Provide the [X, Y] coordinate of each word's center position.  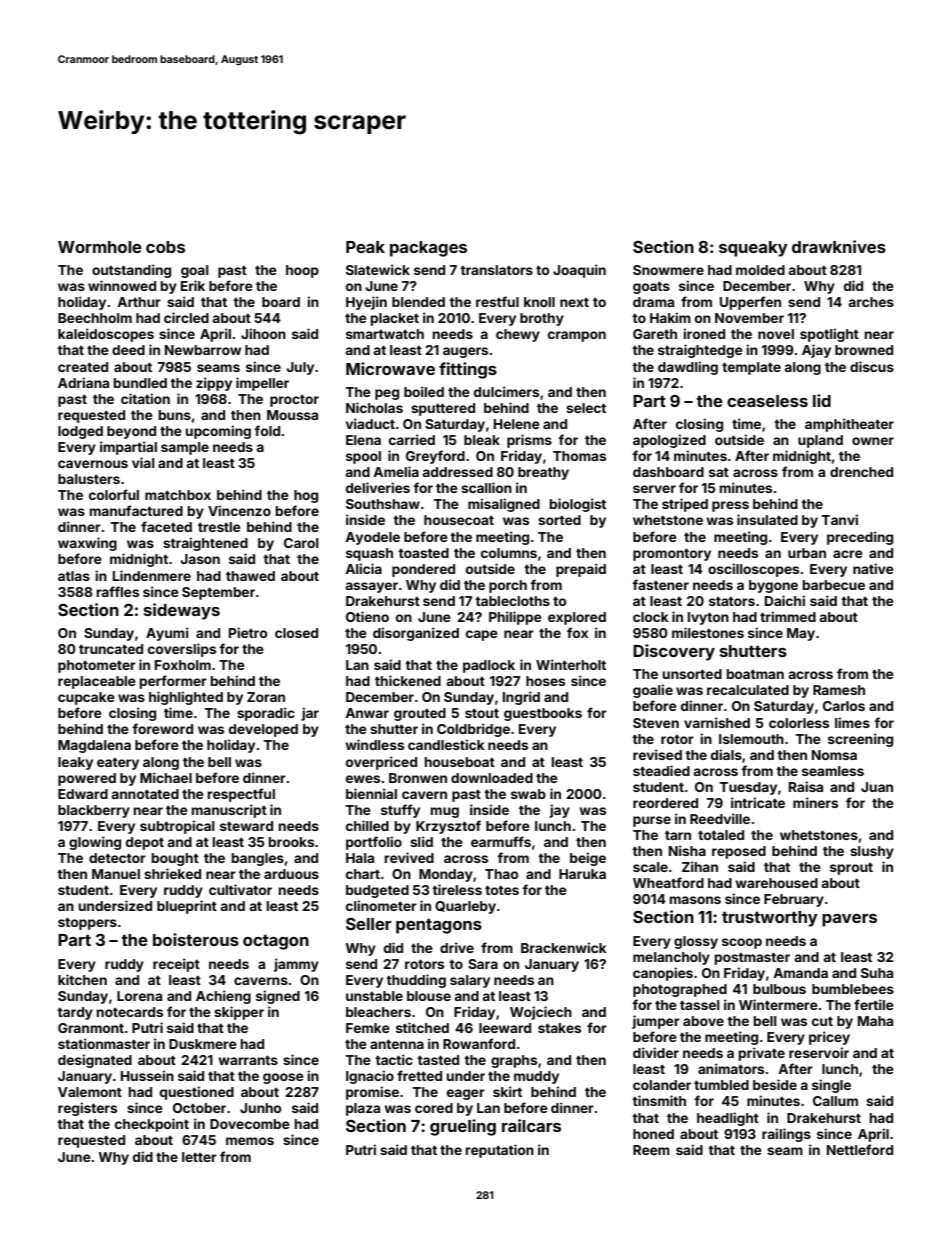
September [218, 593]
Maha [875, 1021]
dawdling [688, 368]
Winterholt [571, 664]
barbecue [833, 585]
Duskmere [203, 1044]
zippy [214, 384]
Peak [365, 247]
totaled [721, 835]
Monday [446, 875]
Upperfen [750, 303]
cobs [165, 247]
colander [662, 1085]
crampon [577, 336]
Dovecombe [250, 1124]
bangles [257, 859]
